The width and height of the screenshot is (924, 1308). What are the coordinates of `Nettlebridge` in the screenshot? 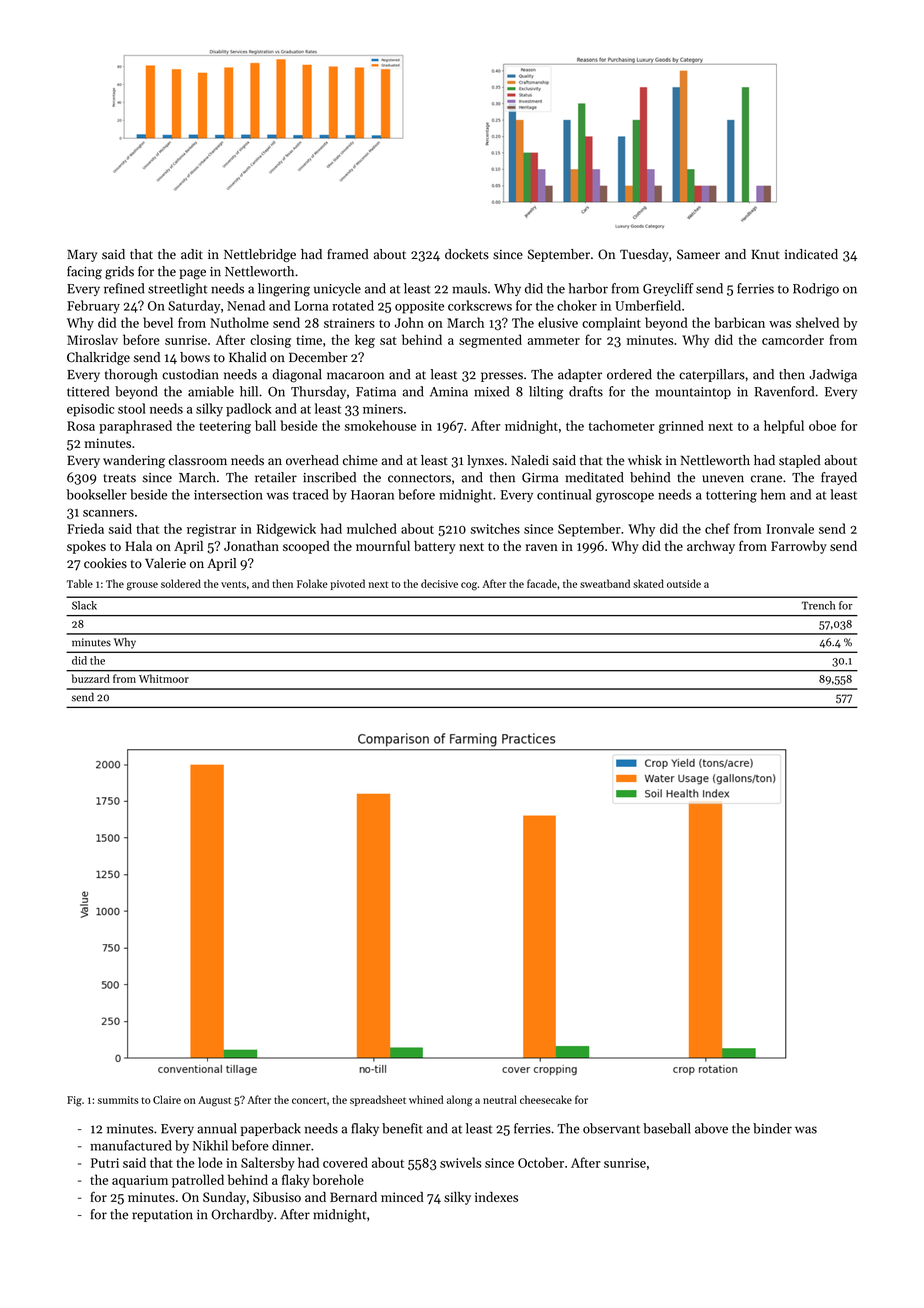 It's located at (260, 255).
